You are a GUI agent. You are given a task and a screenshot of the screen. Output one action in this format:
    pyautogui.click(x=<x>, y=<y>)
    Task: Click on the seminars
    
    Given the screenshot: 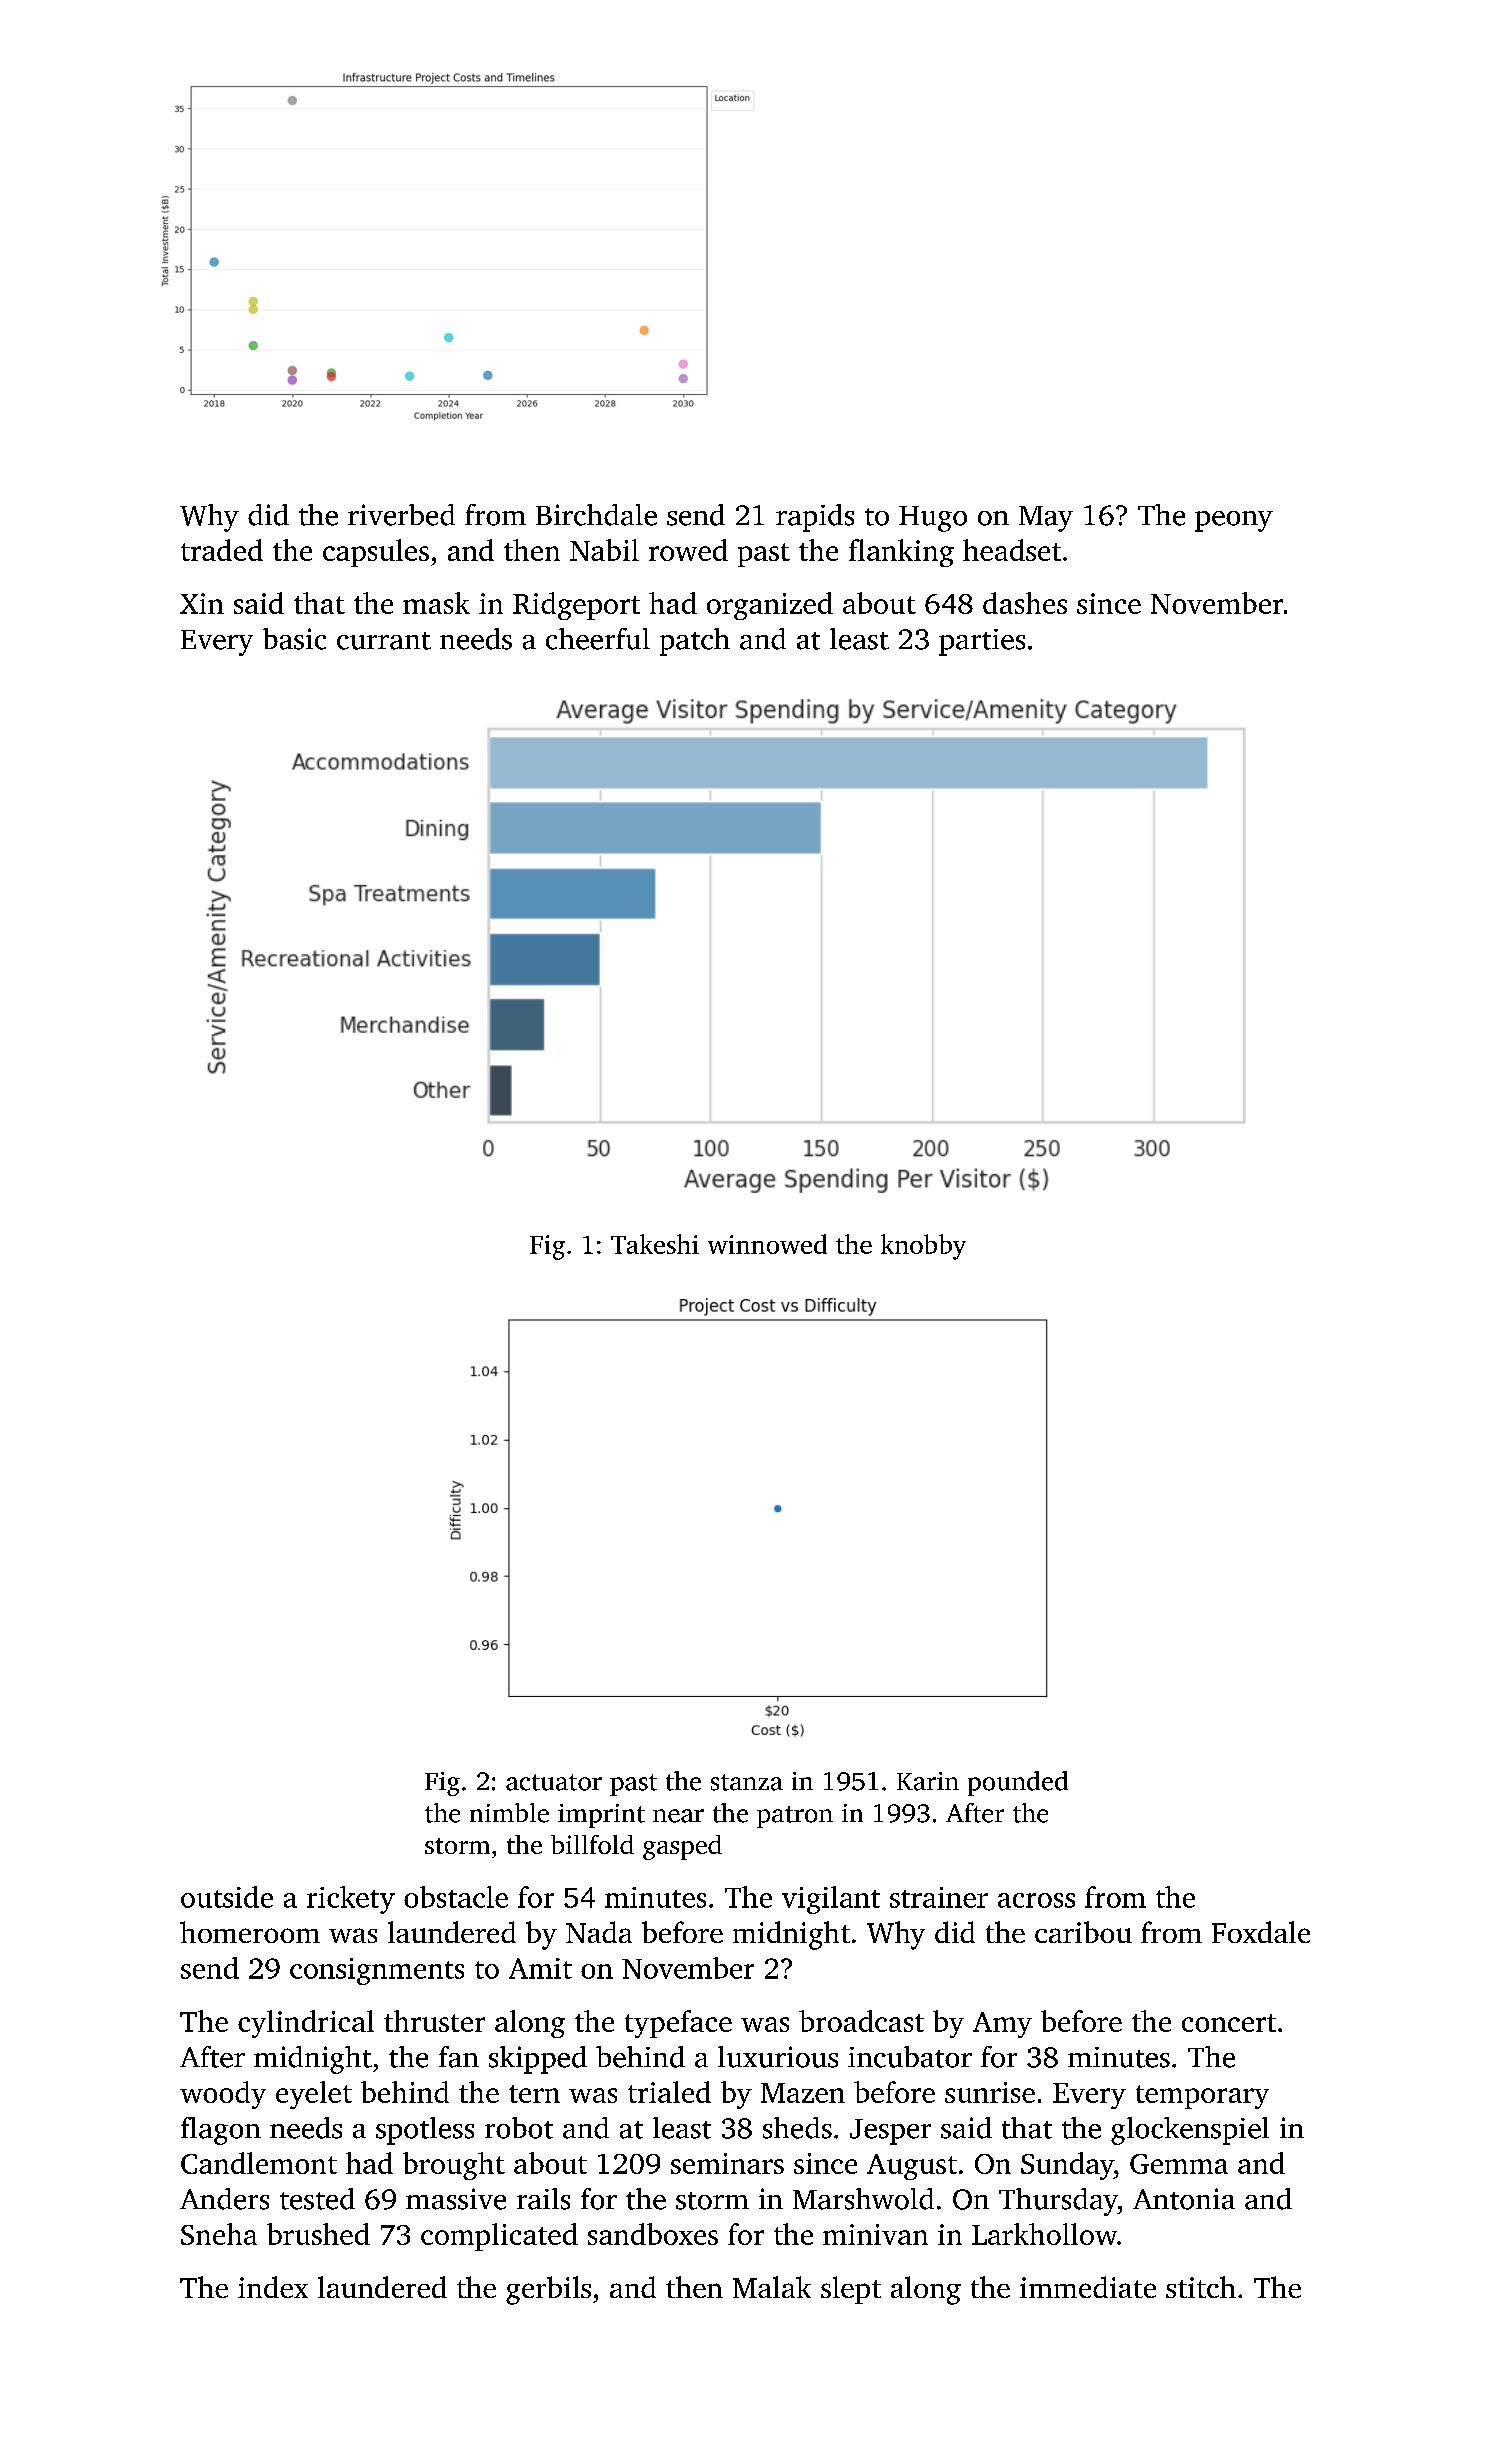 What is the action you would take?
    pyautogui.click(x=727, y=2163)
